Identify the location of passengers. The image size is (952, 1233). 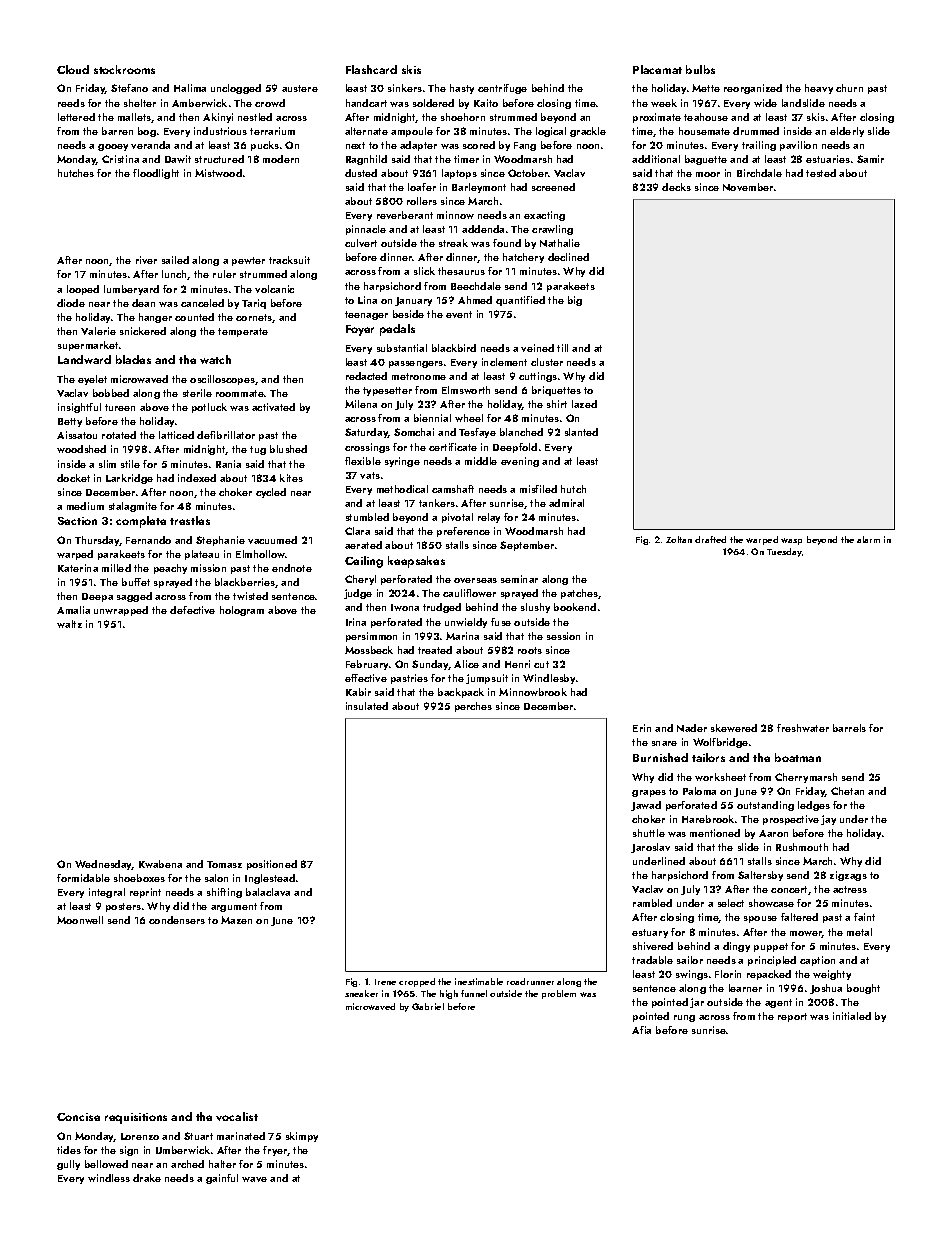
(416, 364).
